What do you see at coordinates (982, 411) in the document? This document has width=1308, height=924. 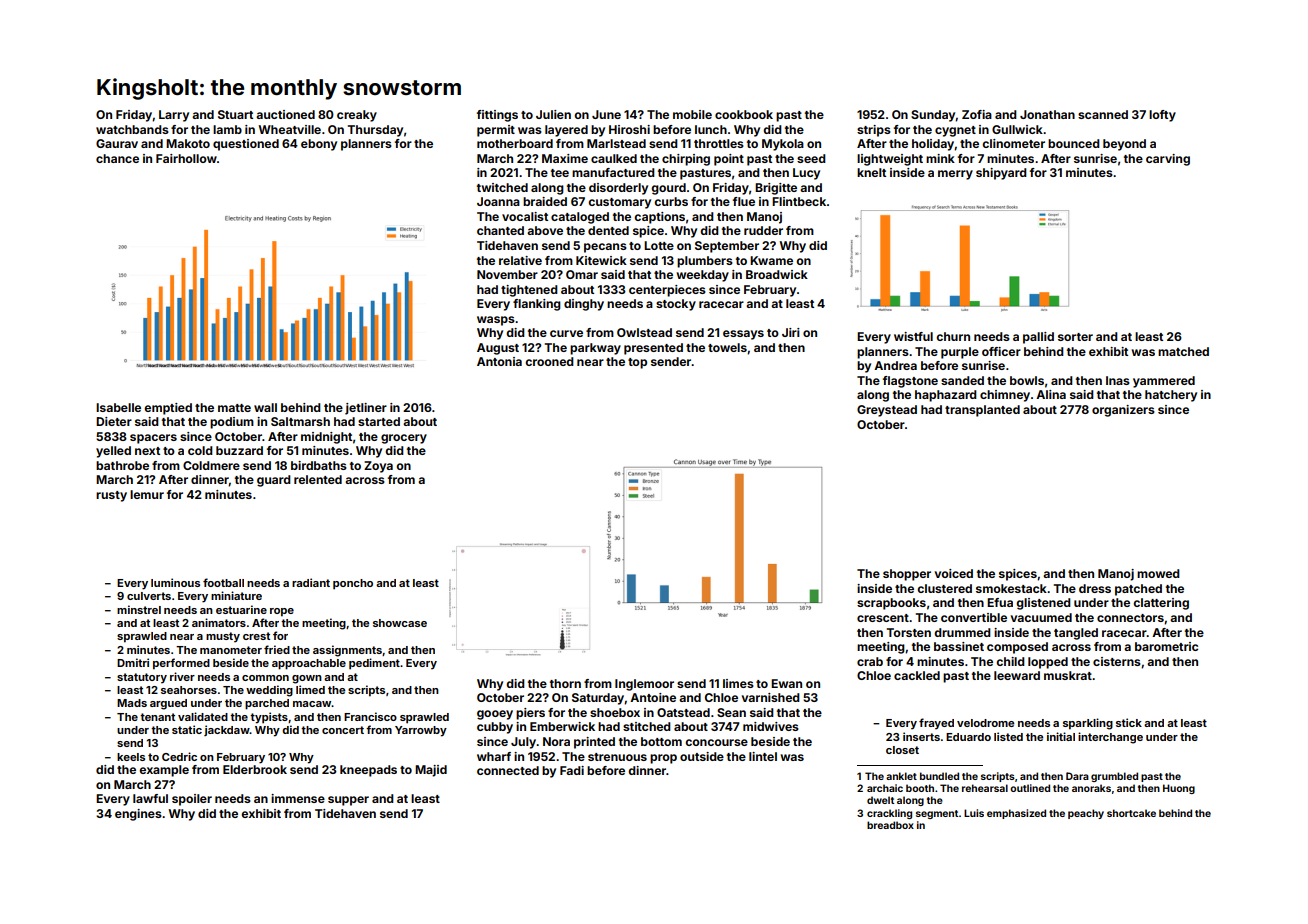 I see `transplanted` at bounding box center [982, 411].
